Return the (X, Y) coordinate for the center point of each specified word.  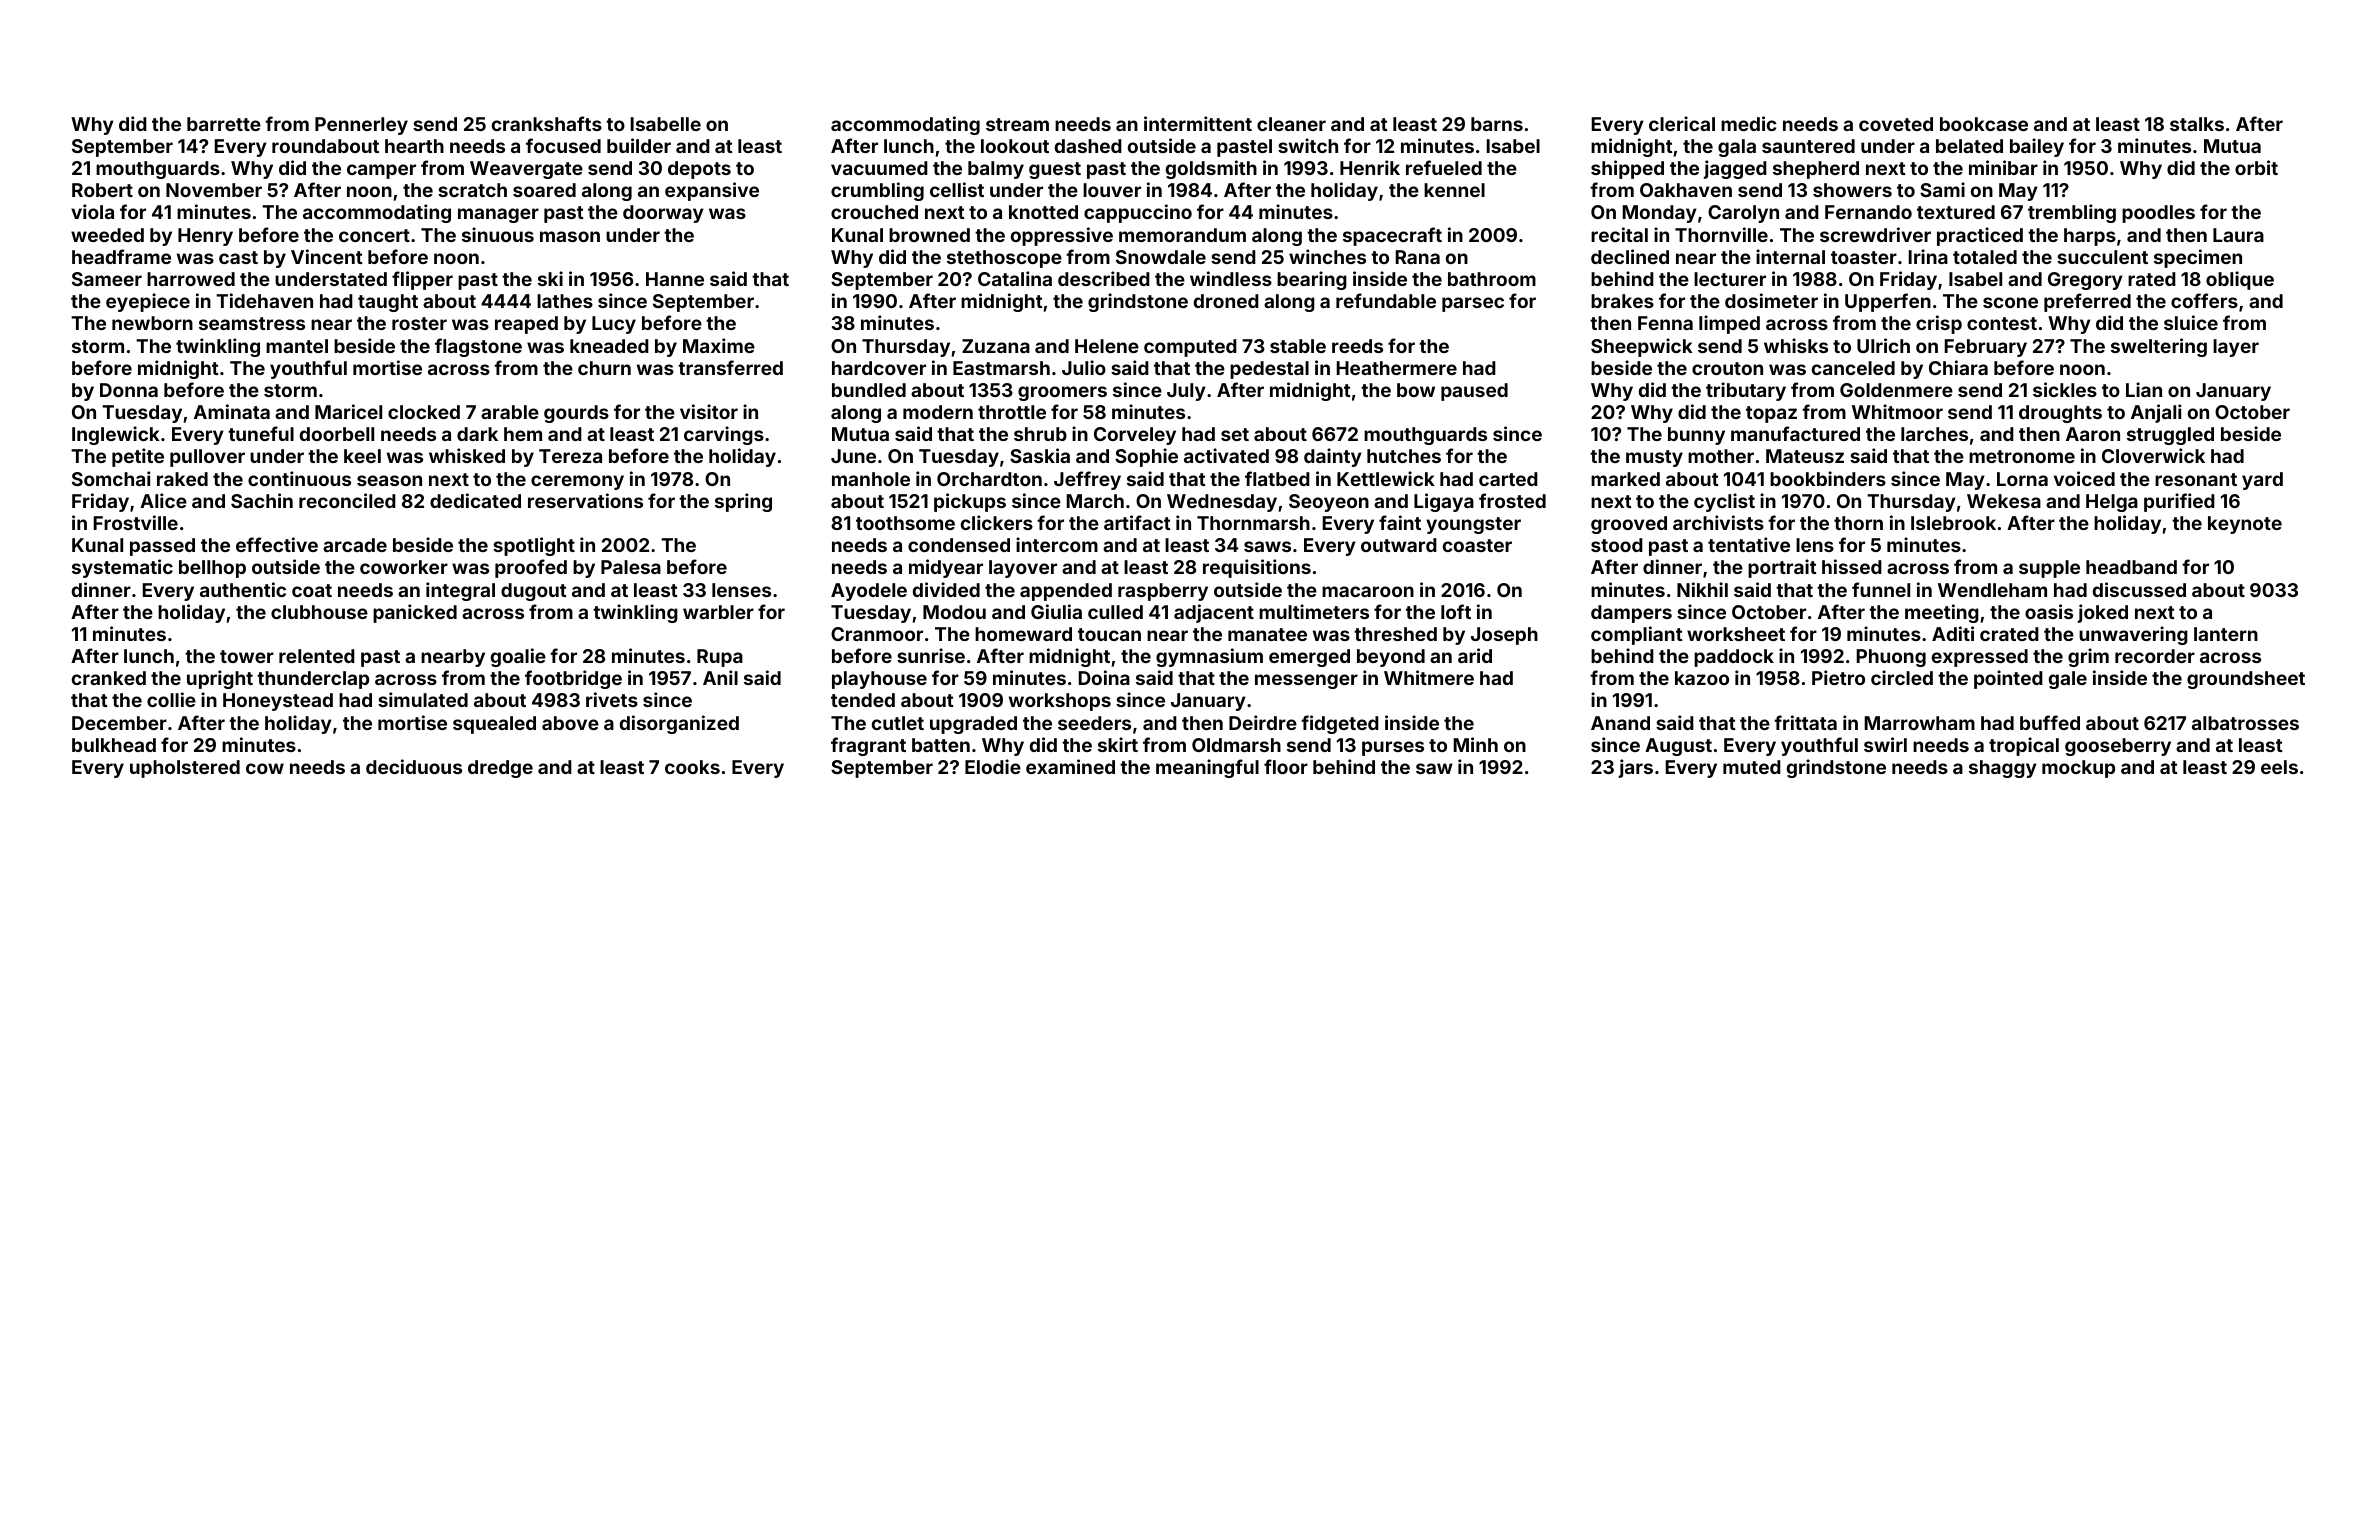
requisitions (1257, 568)
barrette (224, 124)
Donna (129, 390)
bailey (2037, 147)
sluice (2191, 322)
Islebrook (1953, 523)
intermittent (1198, 123)
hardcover (879, 368)
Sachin (262, 500)
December (119, 723)
